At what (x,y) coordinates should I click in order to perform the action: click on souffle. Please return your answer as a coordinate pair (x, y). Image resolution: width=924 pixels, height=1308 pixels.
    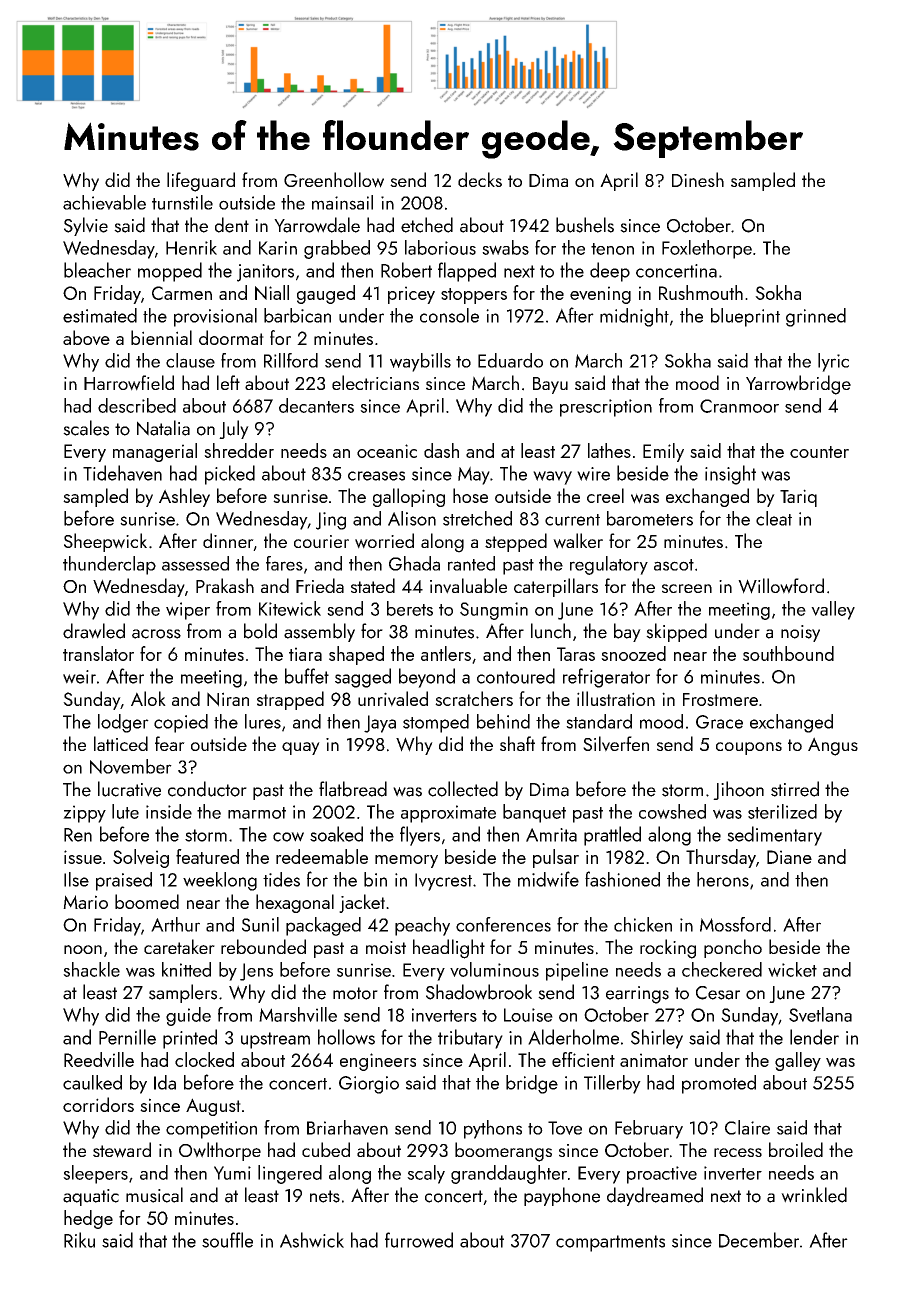
    Looking at the image, I should click on (227, 1240).
